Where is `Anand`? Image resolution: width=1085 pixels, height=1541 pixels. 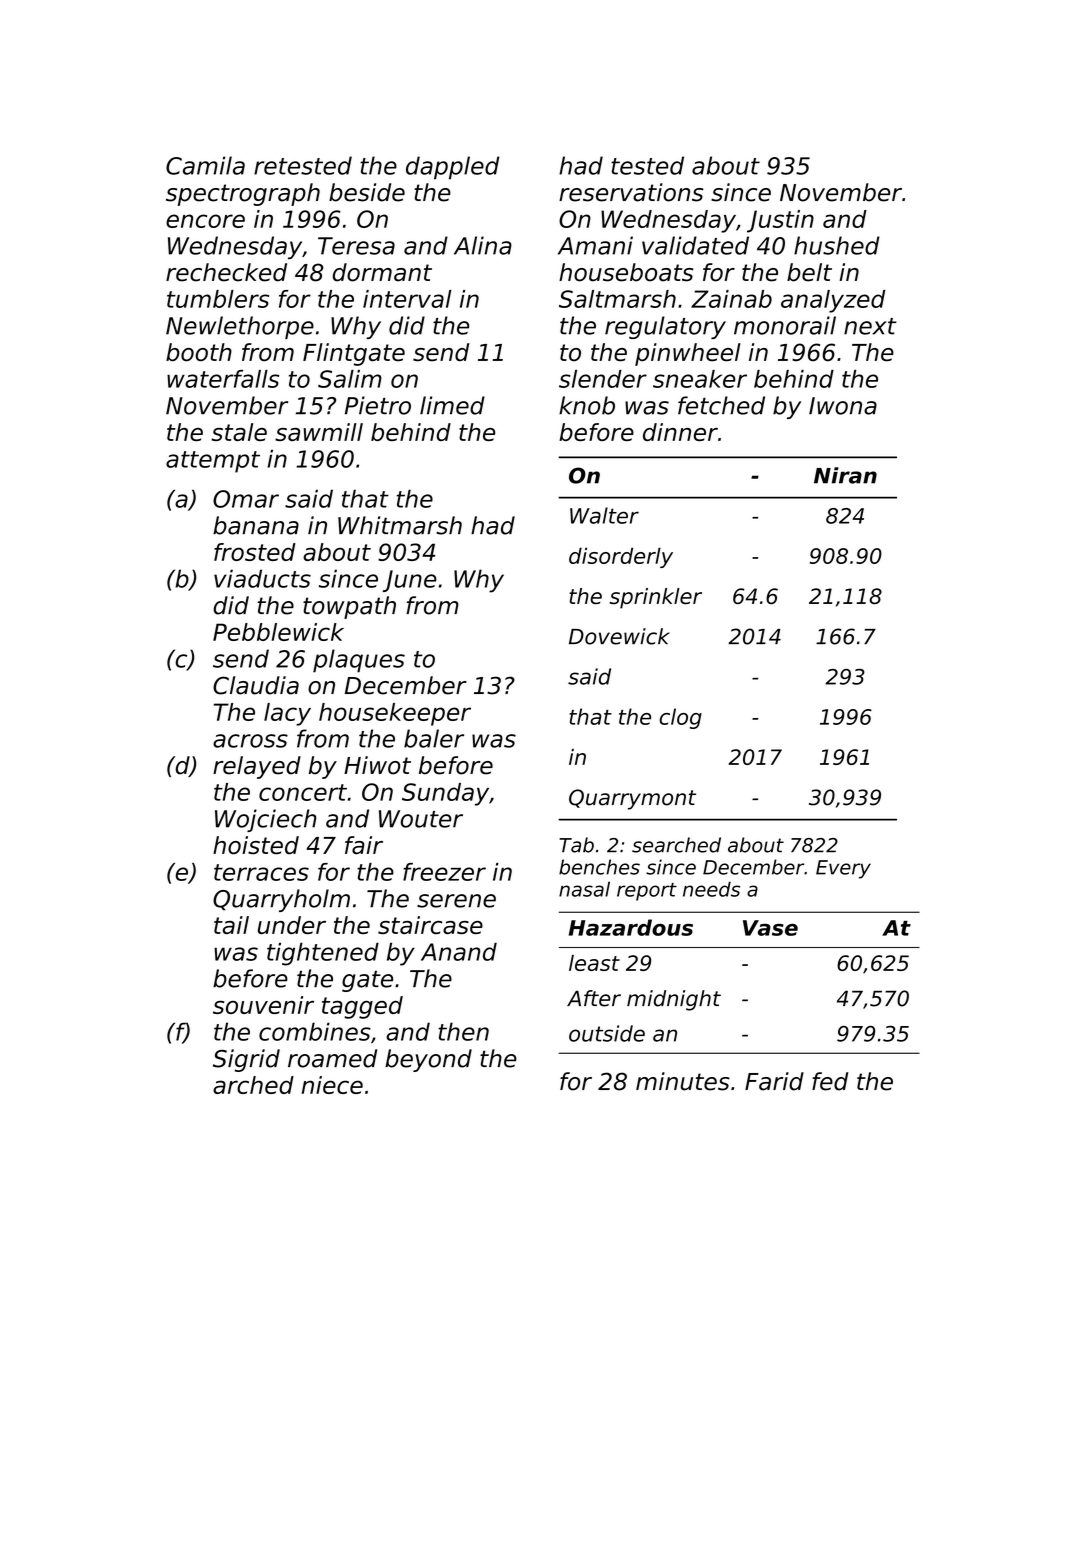
Anand is located at coordinates (459, 951).
